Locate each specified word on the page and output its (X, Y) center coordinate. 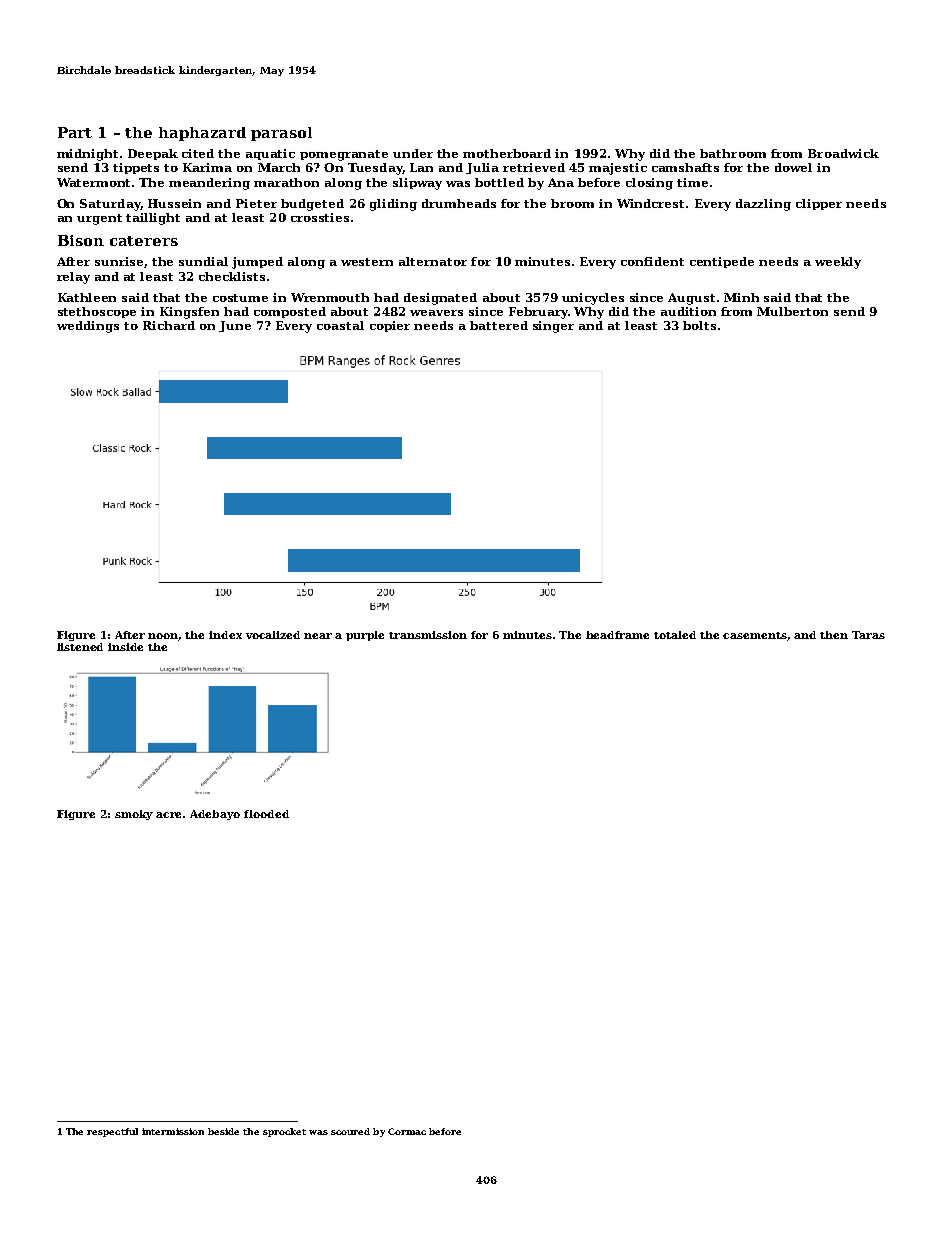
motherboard (507, 153)
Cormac (407, 1131)
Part (75, 132)
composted (290, 312)
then (834, 635)
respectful (112, 1132)
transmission (428, 635)
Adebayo (215, 815)
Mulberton (792, 311)
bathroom (733, 153)
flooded (266, 814)
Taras (868, 635)
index (225, 635)
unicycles (593, 299)
